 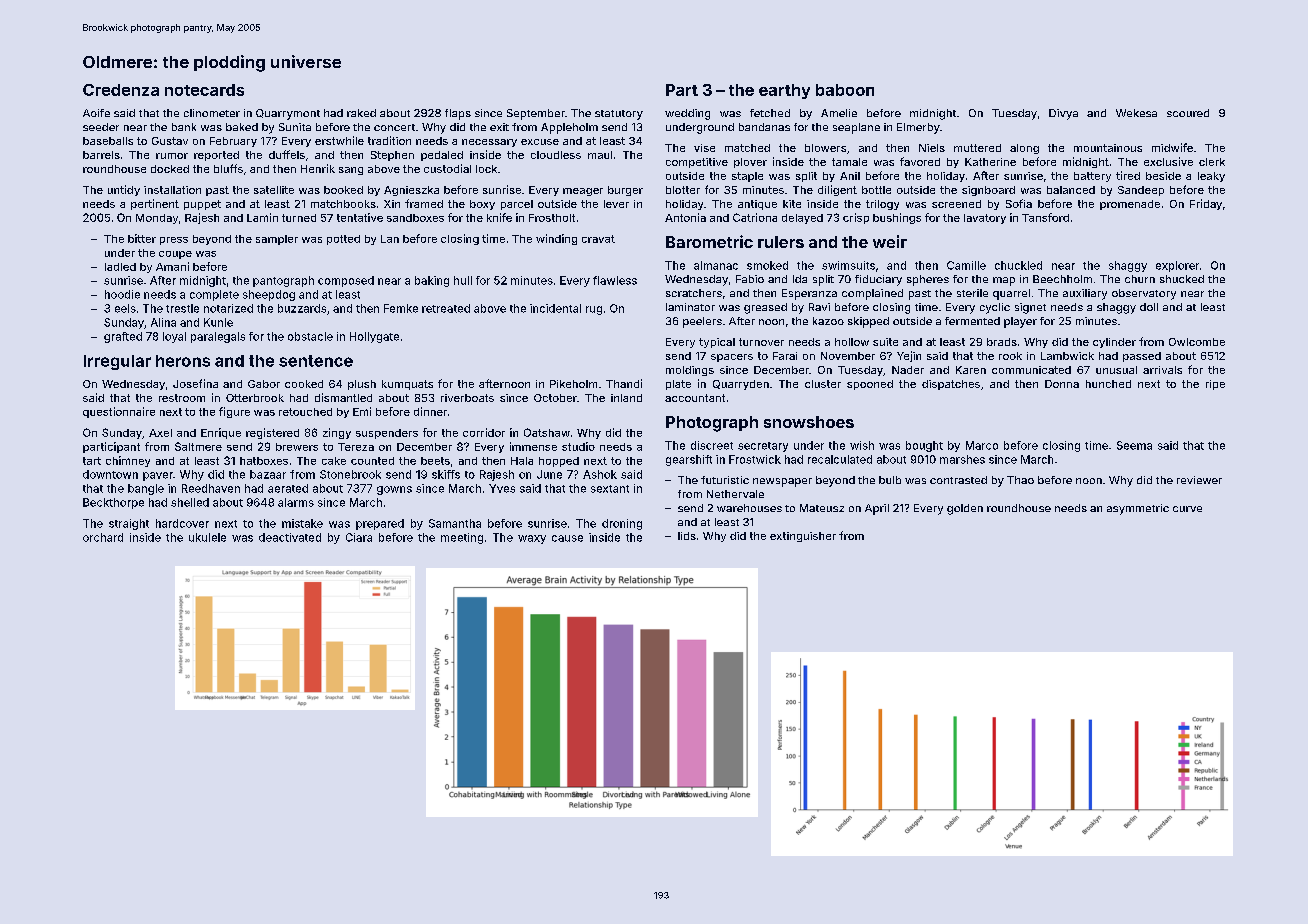 What do you see at coordinates (1188, 113) in the page?
I see `scoured` at bounding box center [1188, 113].
